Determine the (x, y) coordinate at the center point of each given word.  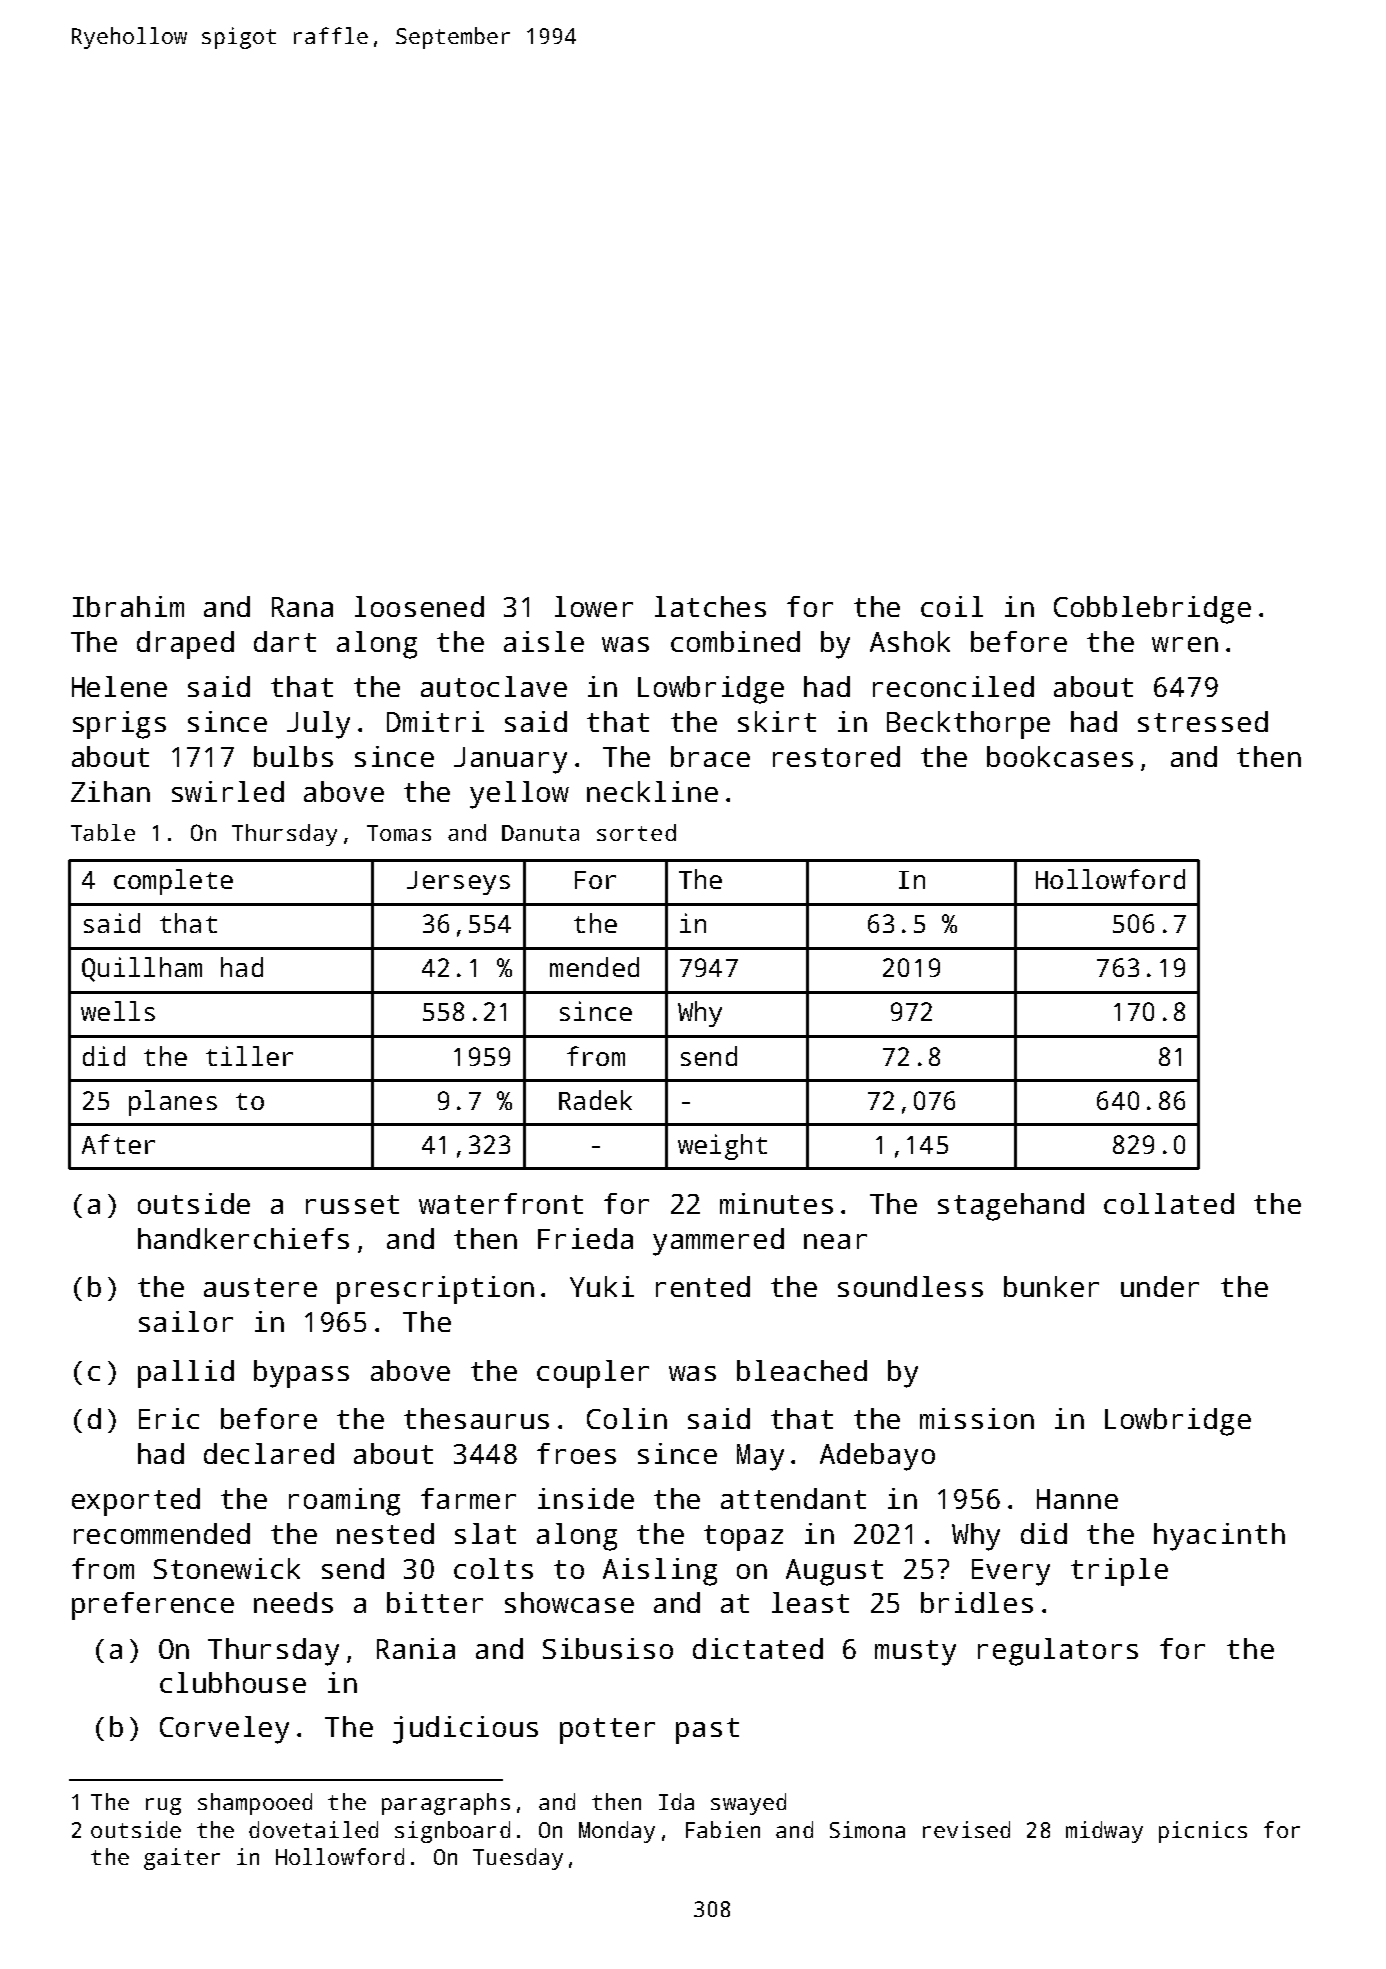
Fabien (723, 1829)
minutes (776, 1203)
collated (1169, 1203)
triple (1119, 1572)
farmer (468, 1498)
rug (163, 1806)
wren (1185, 644)
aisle (544, 641)
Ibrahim (128, 606)
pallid (186, 1374)
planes (173, 1103)
